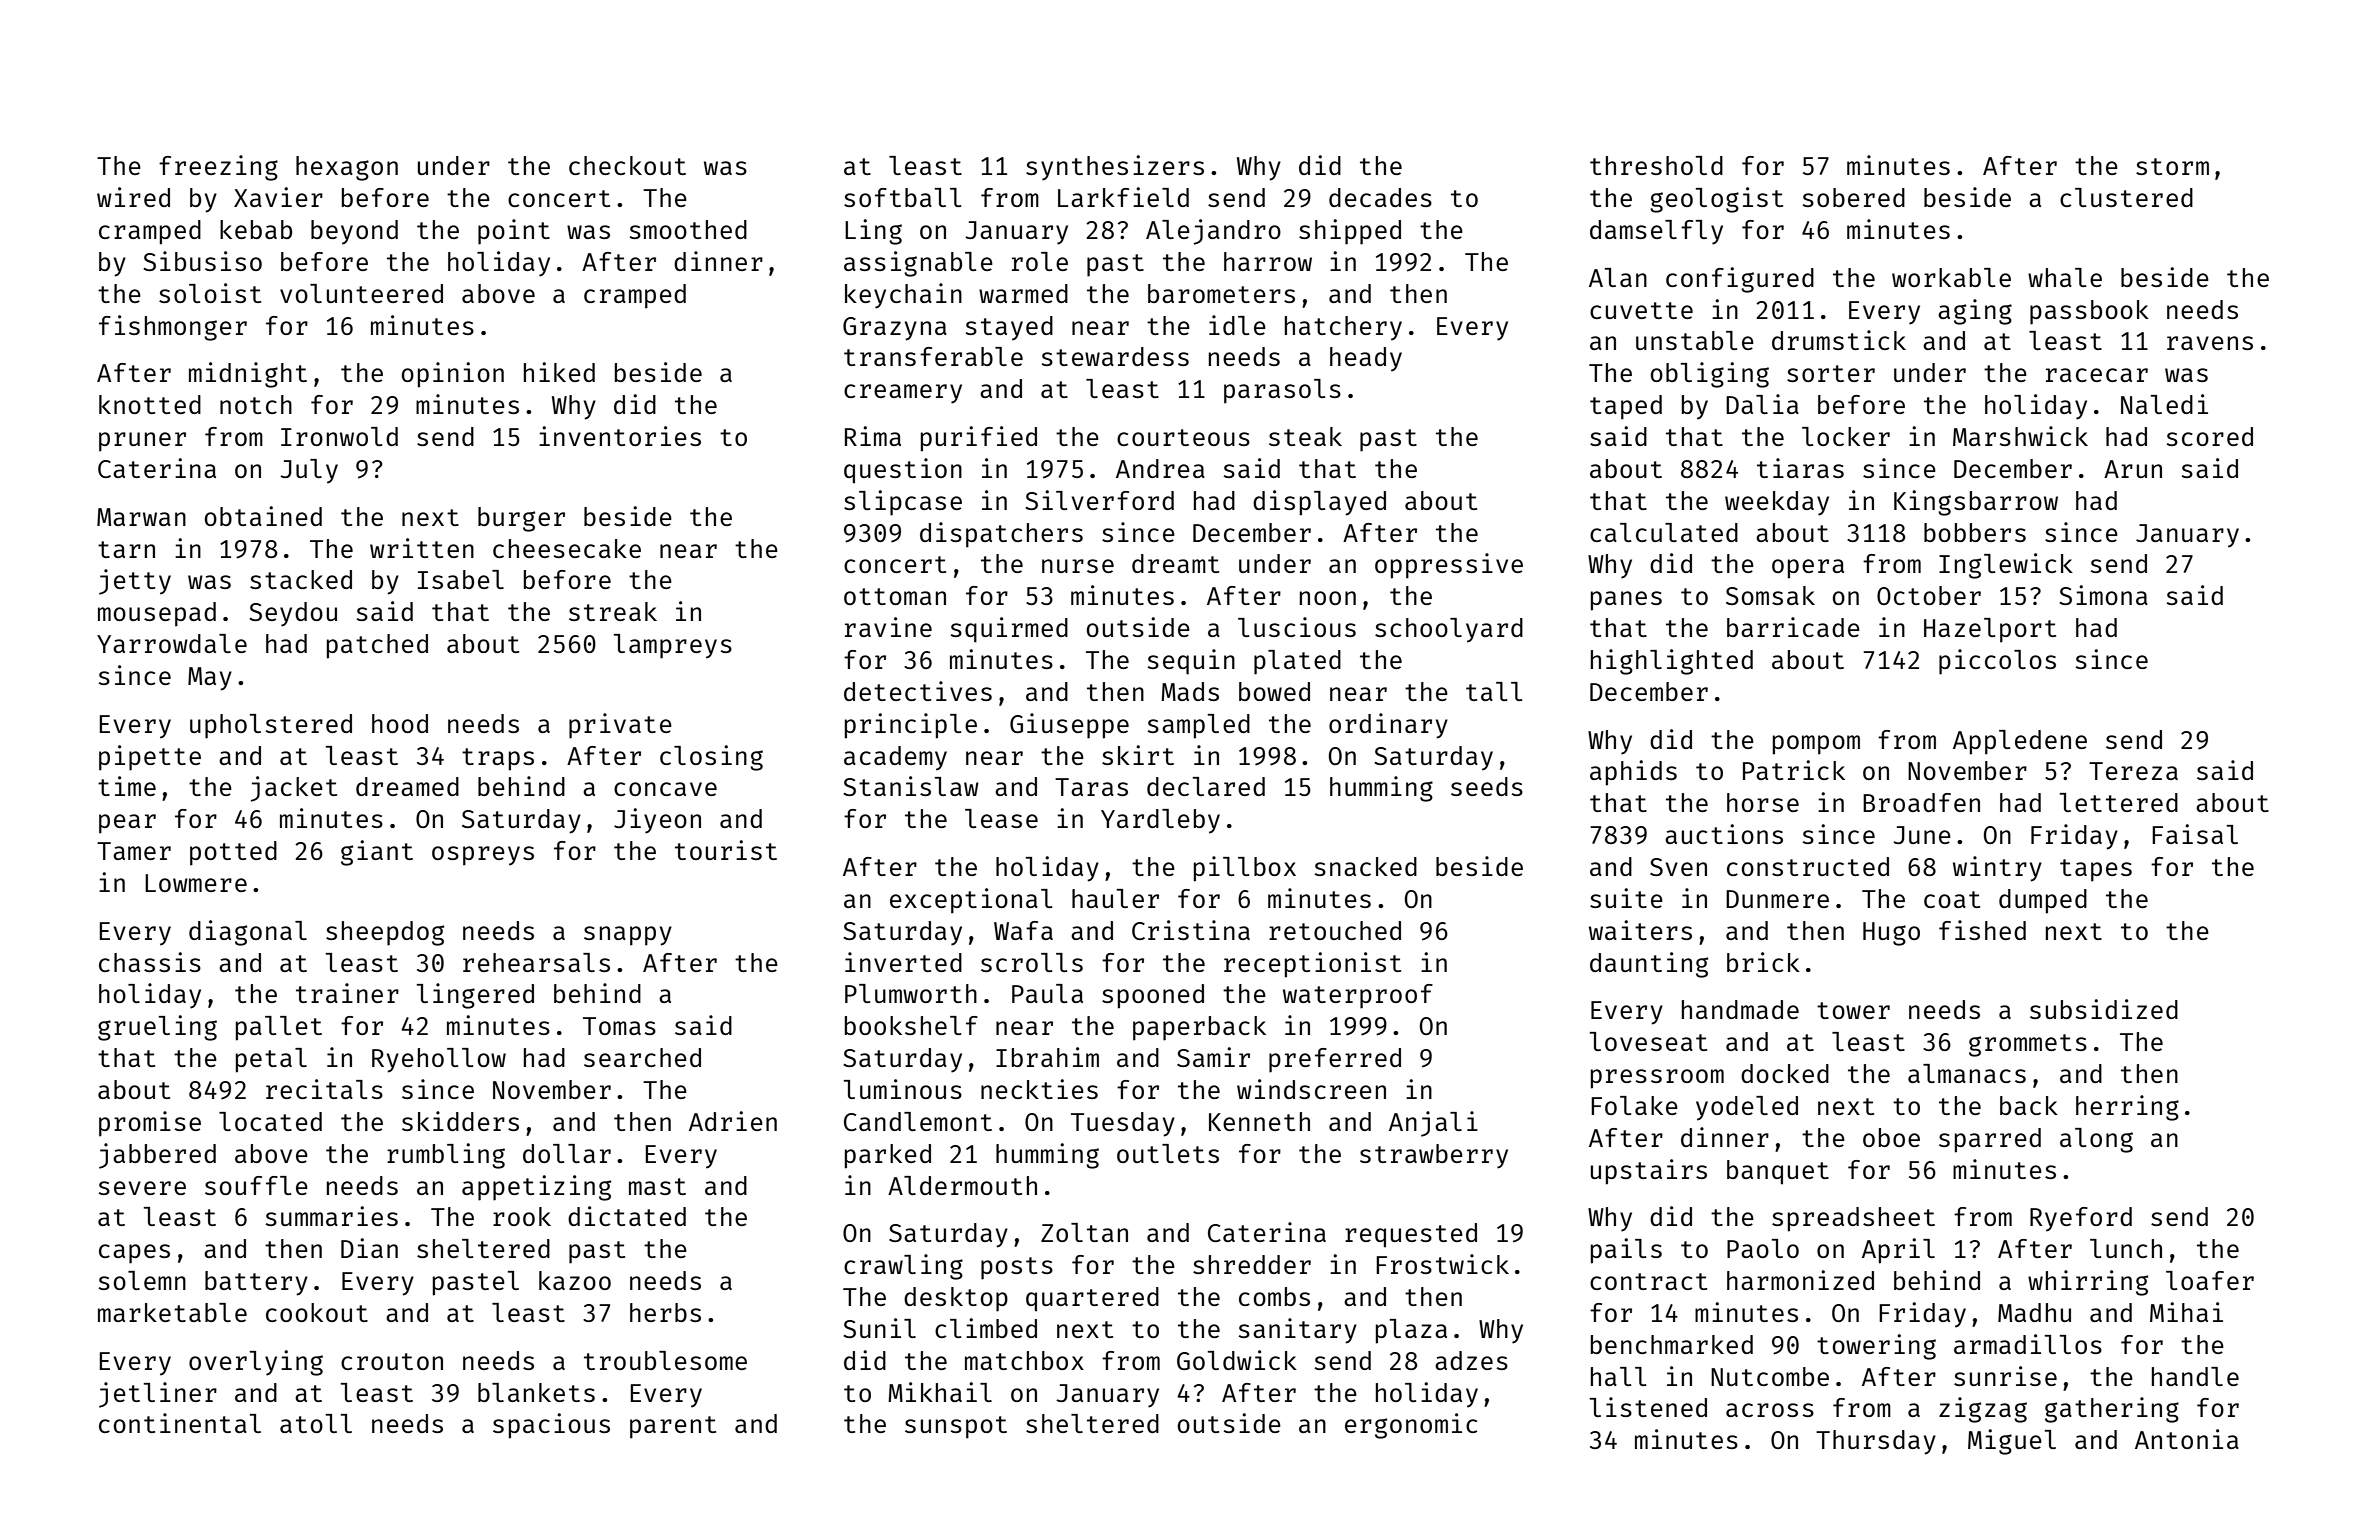  I want to click on Giuseppe, so click(1069, 726).
